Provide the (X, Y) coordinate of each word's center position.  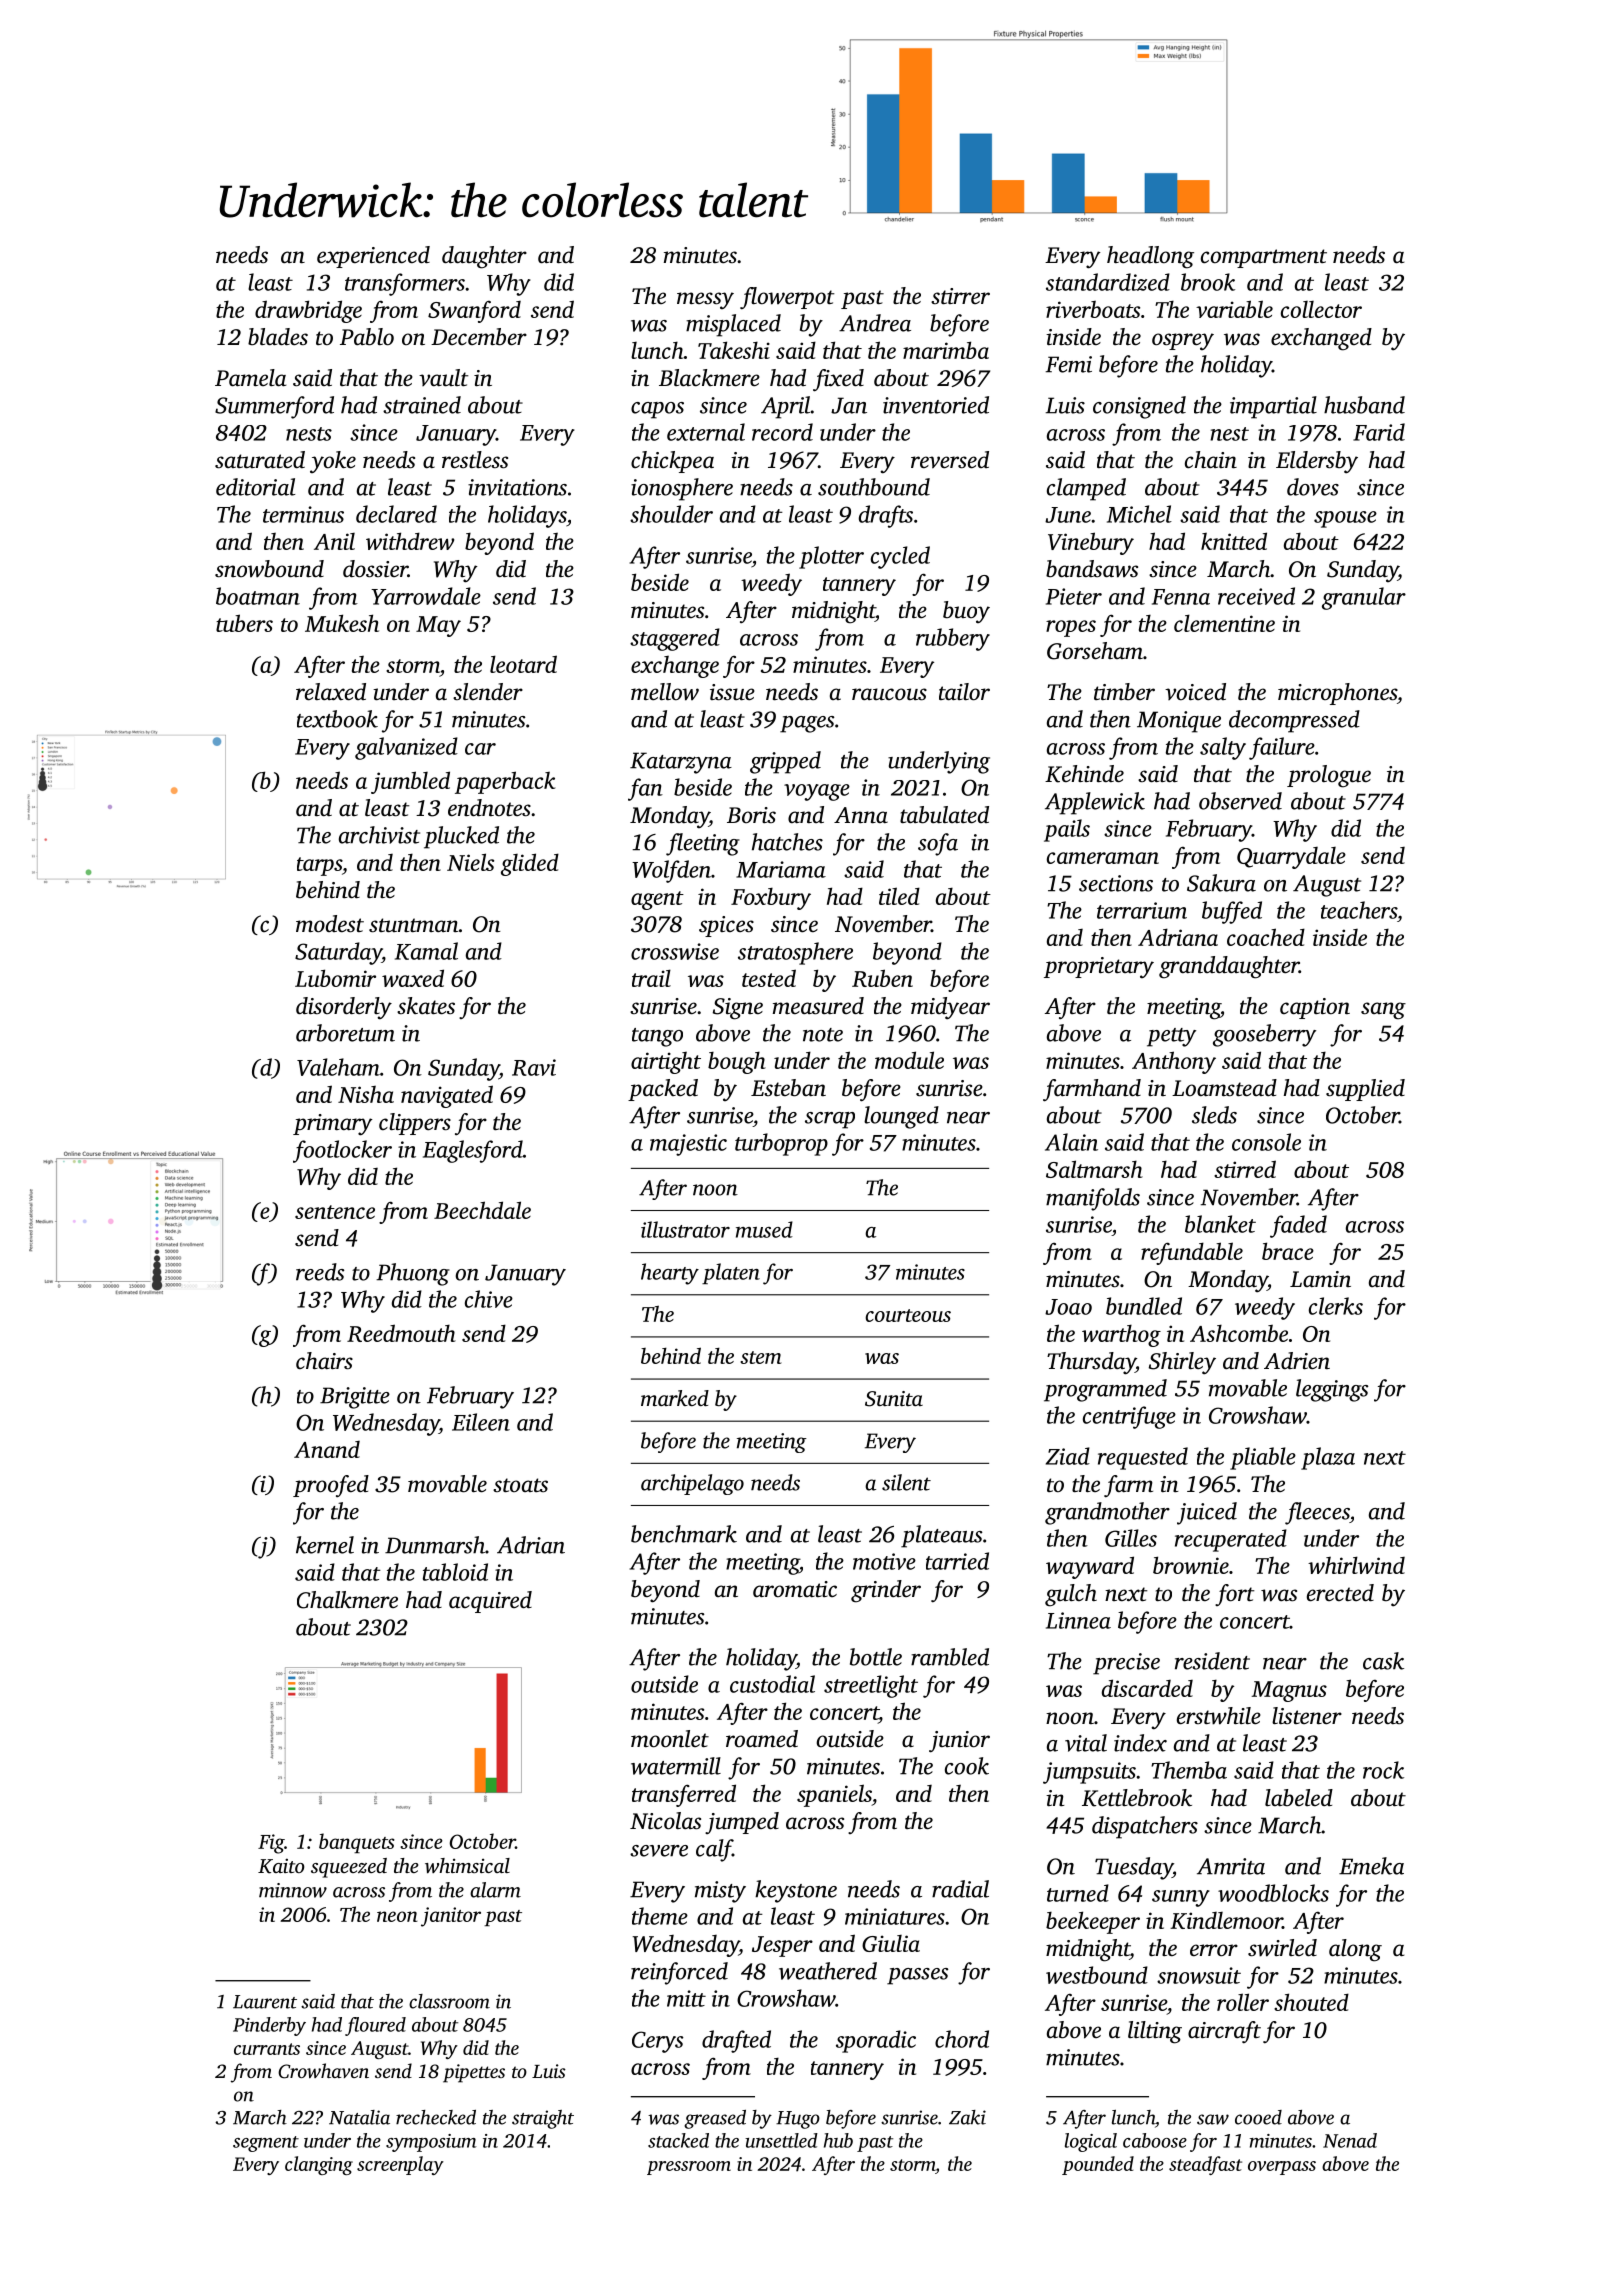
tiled (899, 896)
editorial (255, 487)
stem (761, 1357)
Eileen (481, 1422)
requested (1143, 1458)
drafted (736, 2041)
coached (1266, 937)
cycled (900, 557)
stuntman (414, 925)
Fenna (1181, 597)
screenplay (400, 2165)
